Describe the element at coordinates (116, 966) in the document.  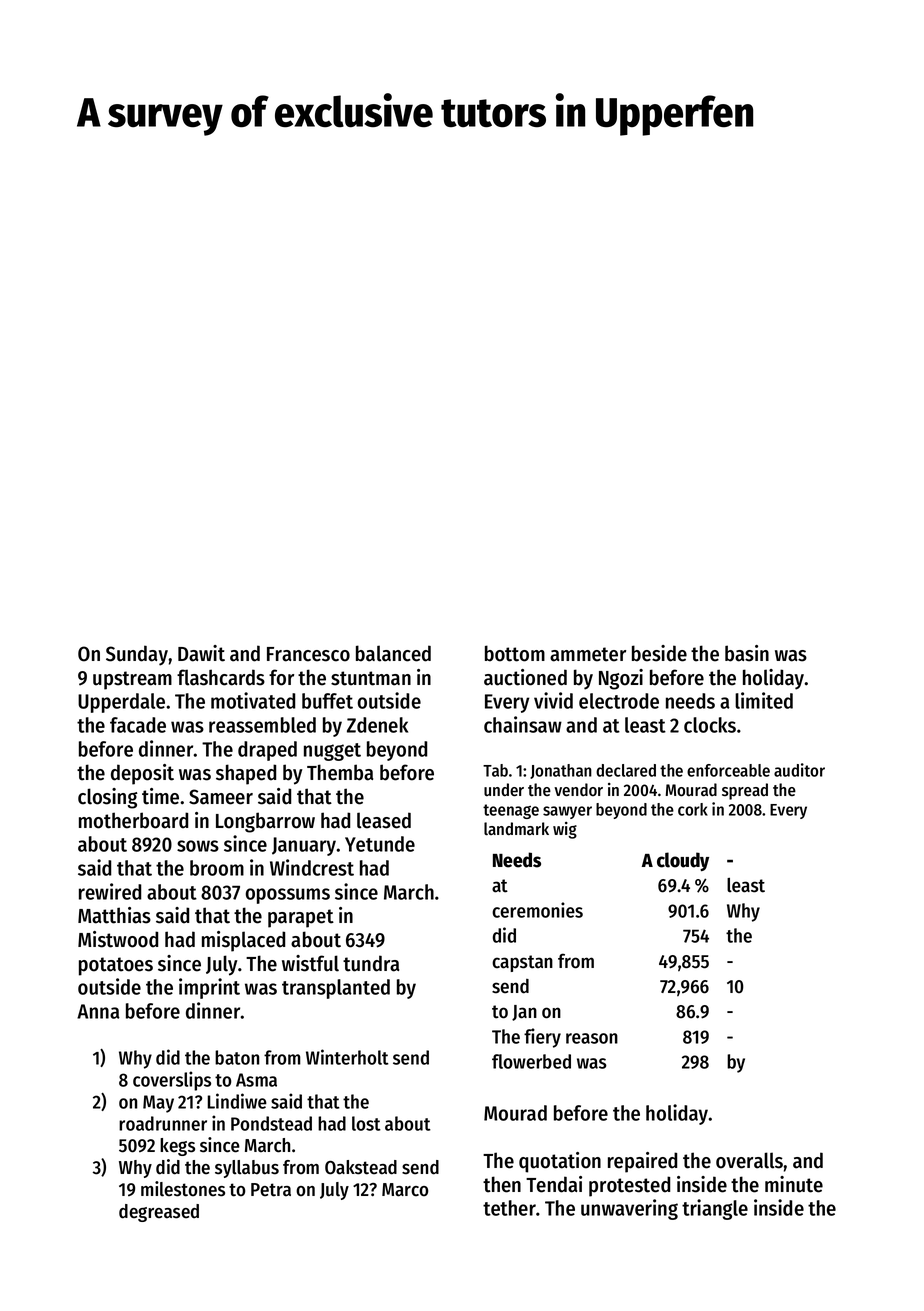
I see `potatoes` at that location.
